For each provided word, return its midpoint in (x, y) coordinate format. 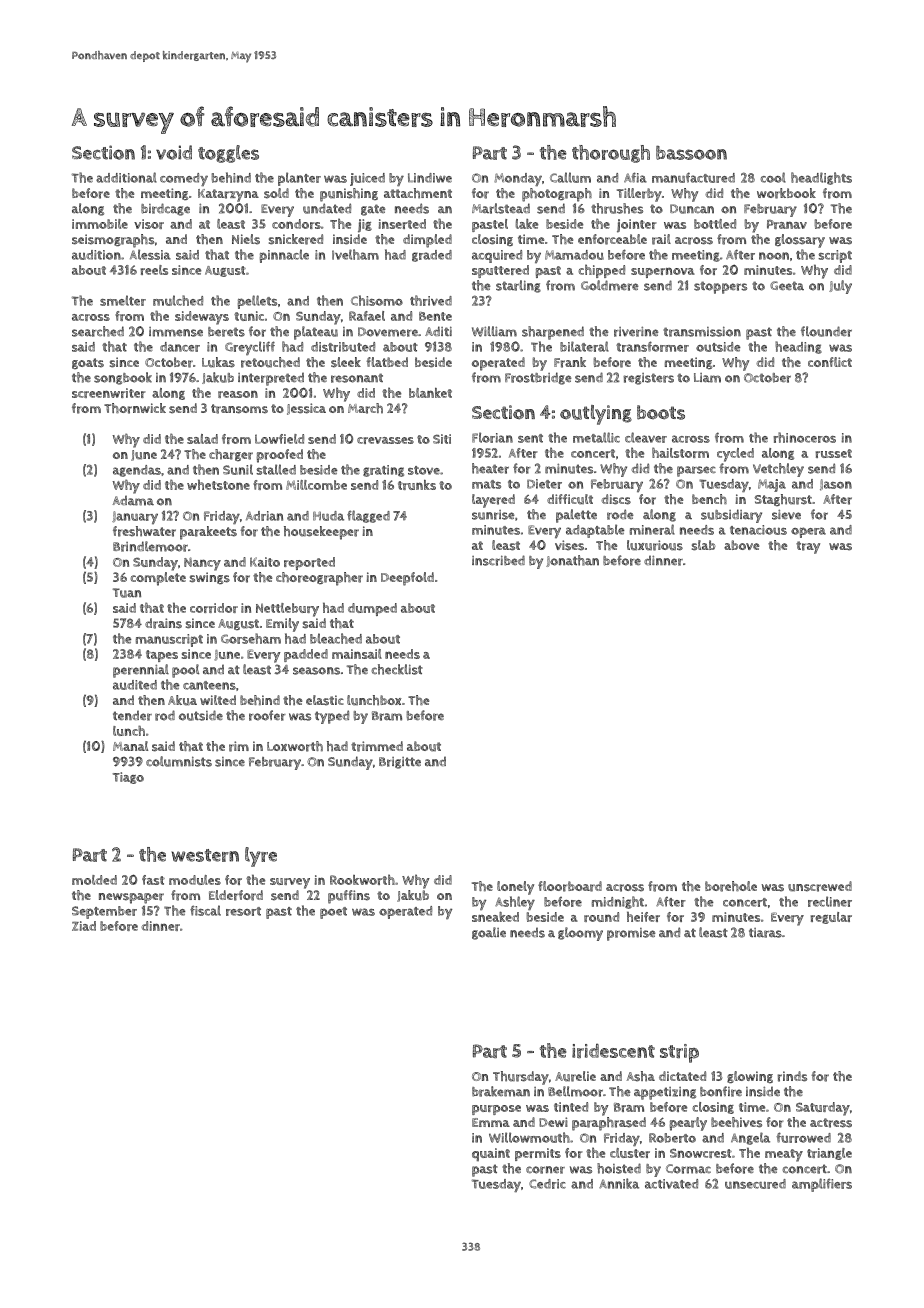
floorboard (570, 886)
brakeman (501, 1091)
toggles (228, 154)
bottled (715, 224)
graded (432, 256)
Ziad (84, 926)
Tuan (127, 593)
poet (333, 913)
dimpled (427, 241)
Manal (130, 746)
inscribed (498, 560)
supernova (663, 273)
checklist (397, 669)
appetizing (665, 1093)
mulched (178, 300)
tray (808, 547)
